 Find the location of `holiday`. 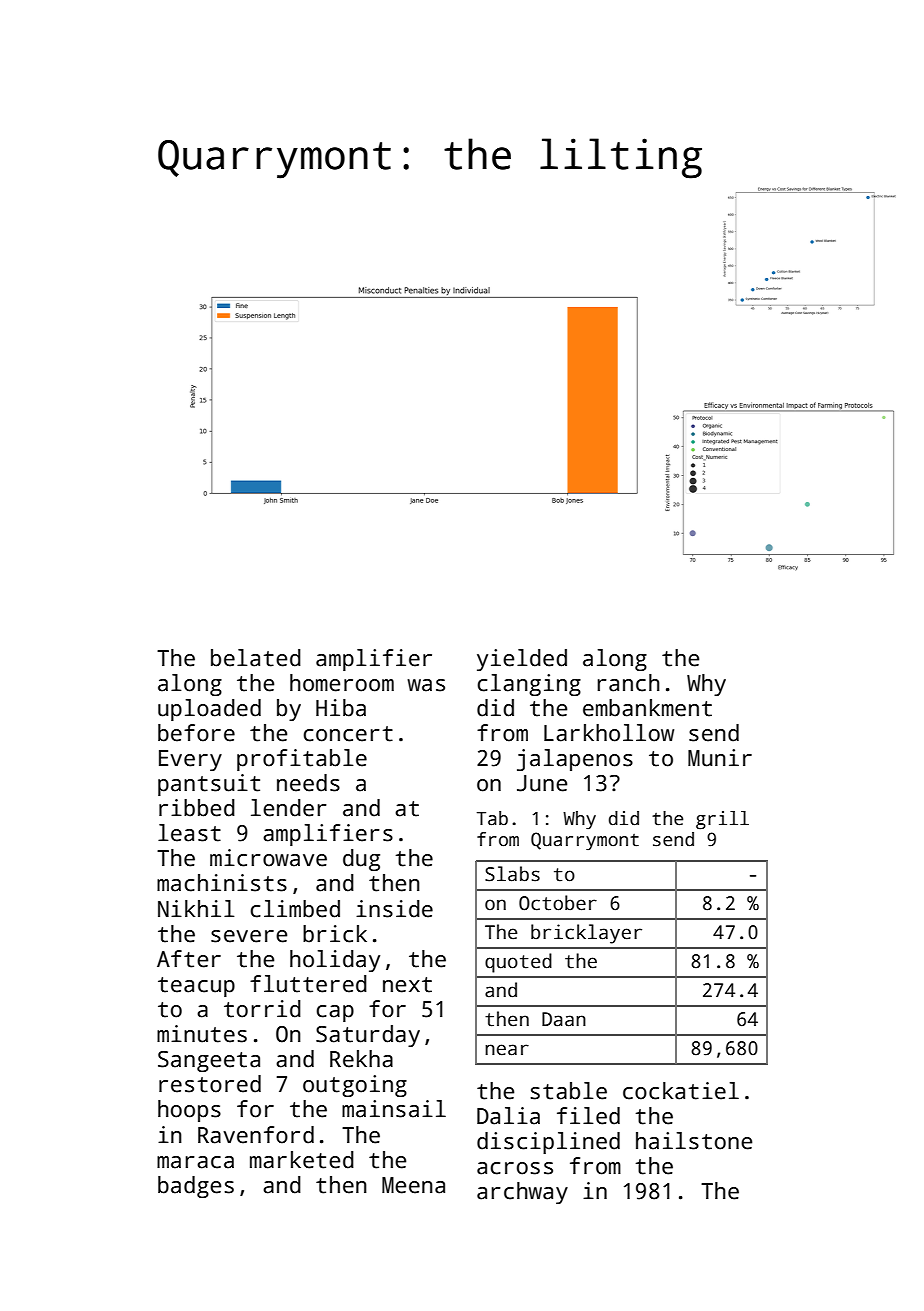

holiday is located at coordinates (335, 961).
